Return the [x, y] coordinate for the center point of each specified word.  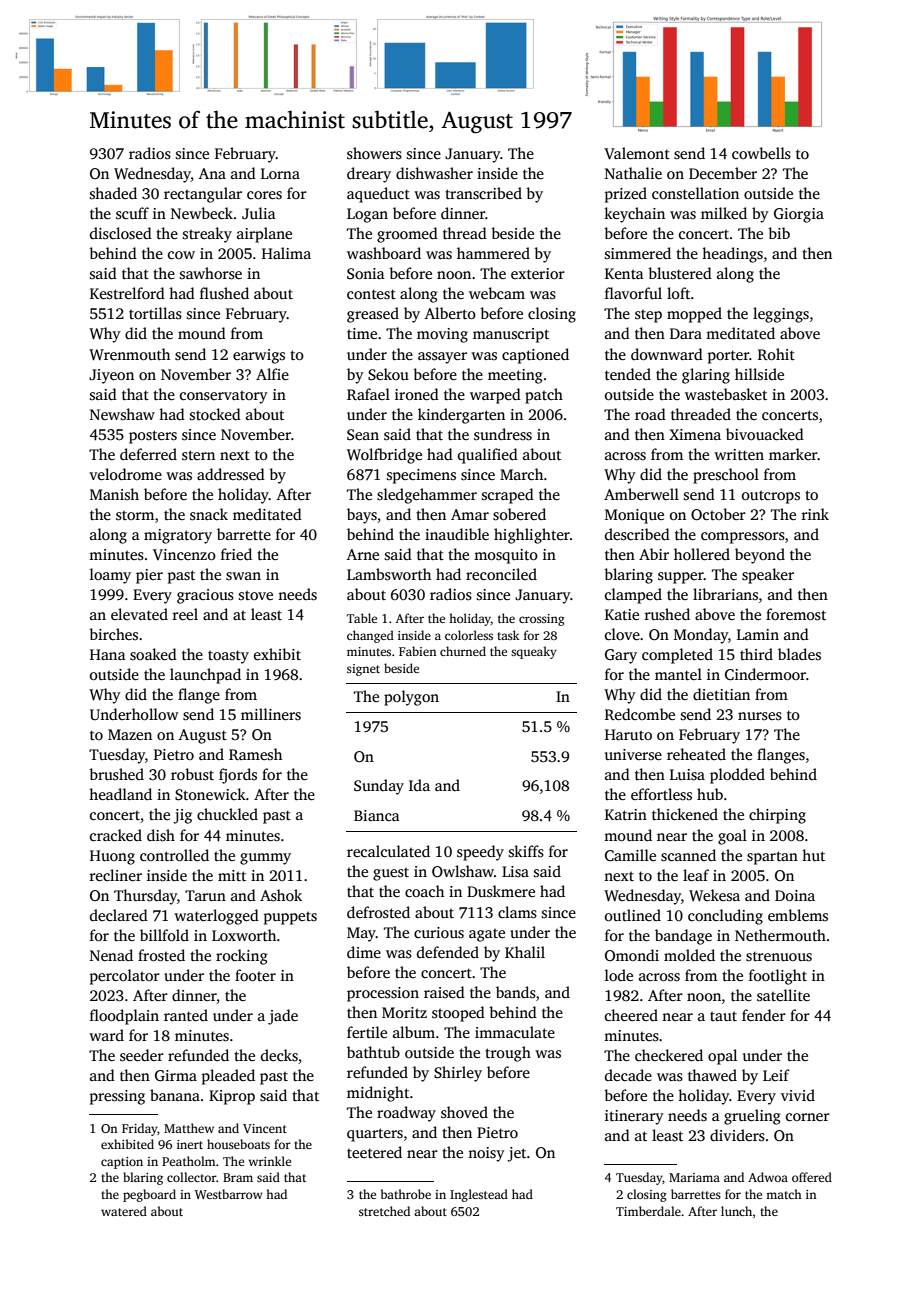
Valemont [637, 153]
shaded [113, 193]
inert [190, 1144]
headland [120, 794]
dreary [369, 175]
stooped [458, 1014]
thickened [685, 814]
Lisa [515, 872]
